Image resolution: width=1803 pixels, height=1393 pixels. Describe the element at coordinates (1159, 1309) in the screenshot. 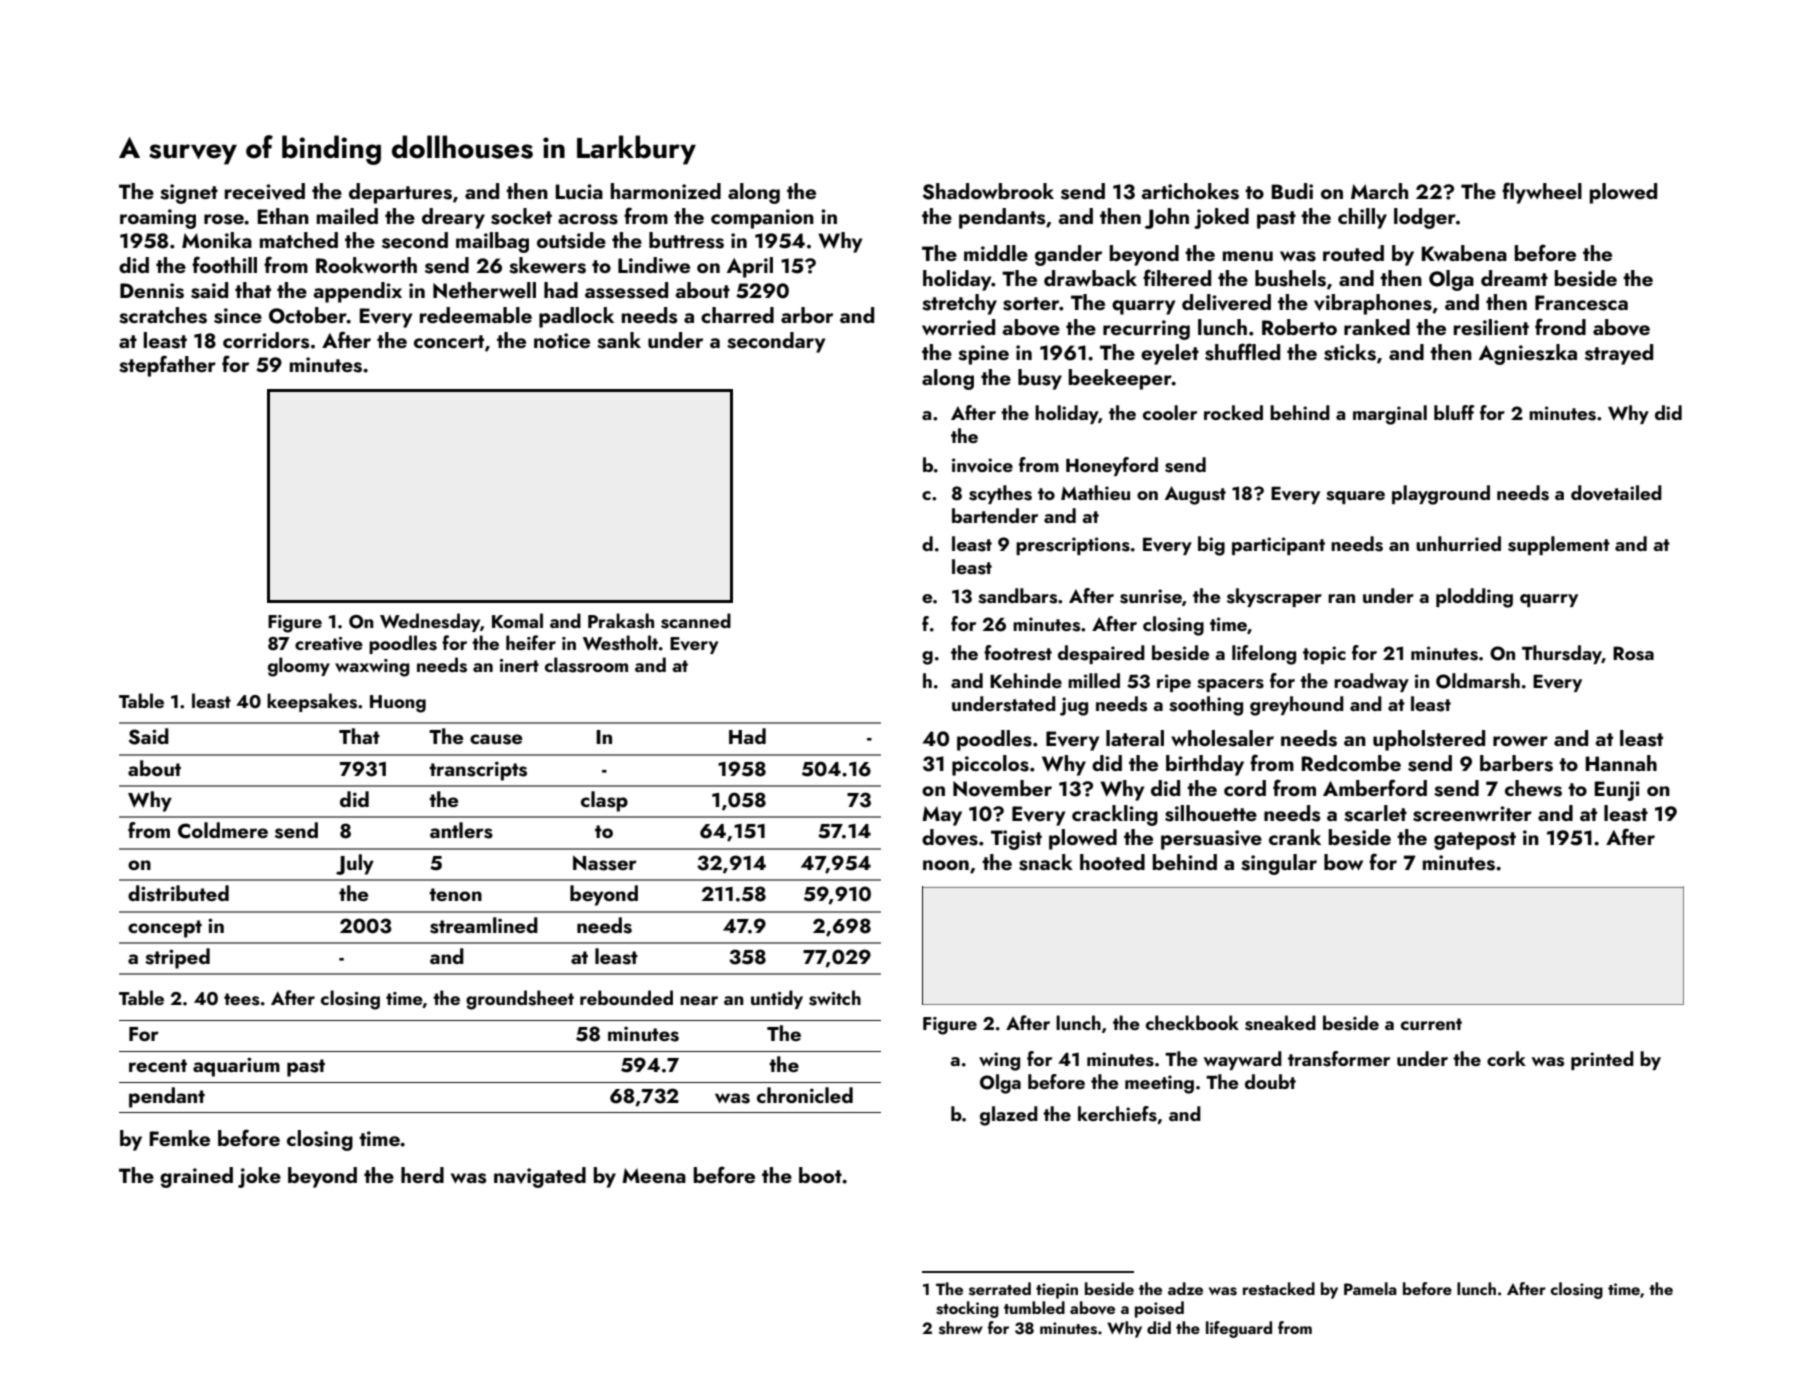

I see `poised` at that location.
